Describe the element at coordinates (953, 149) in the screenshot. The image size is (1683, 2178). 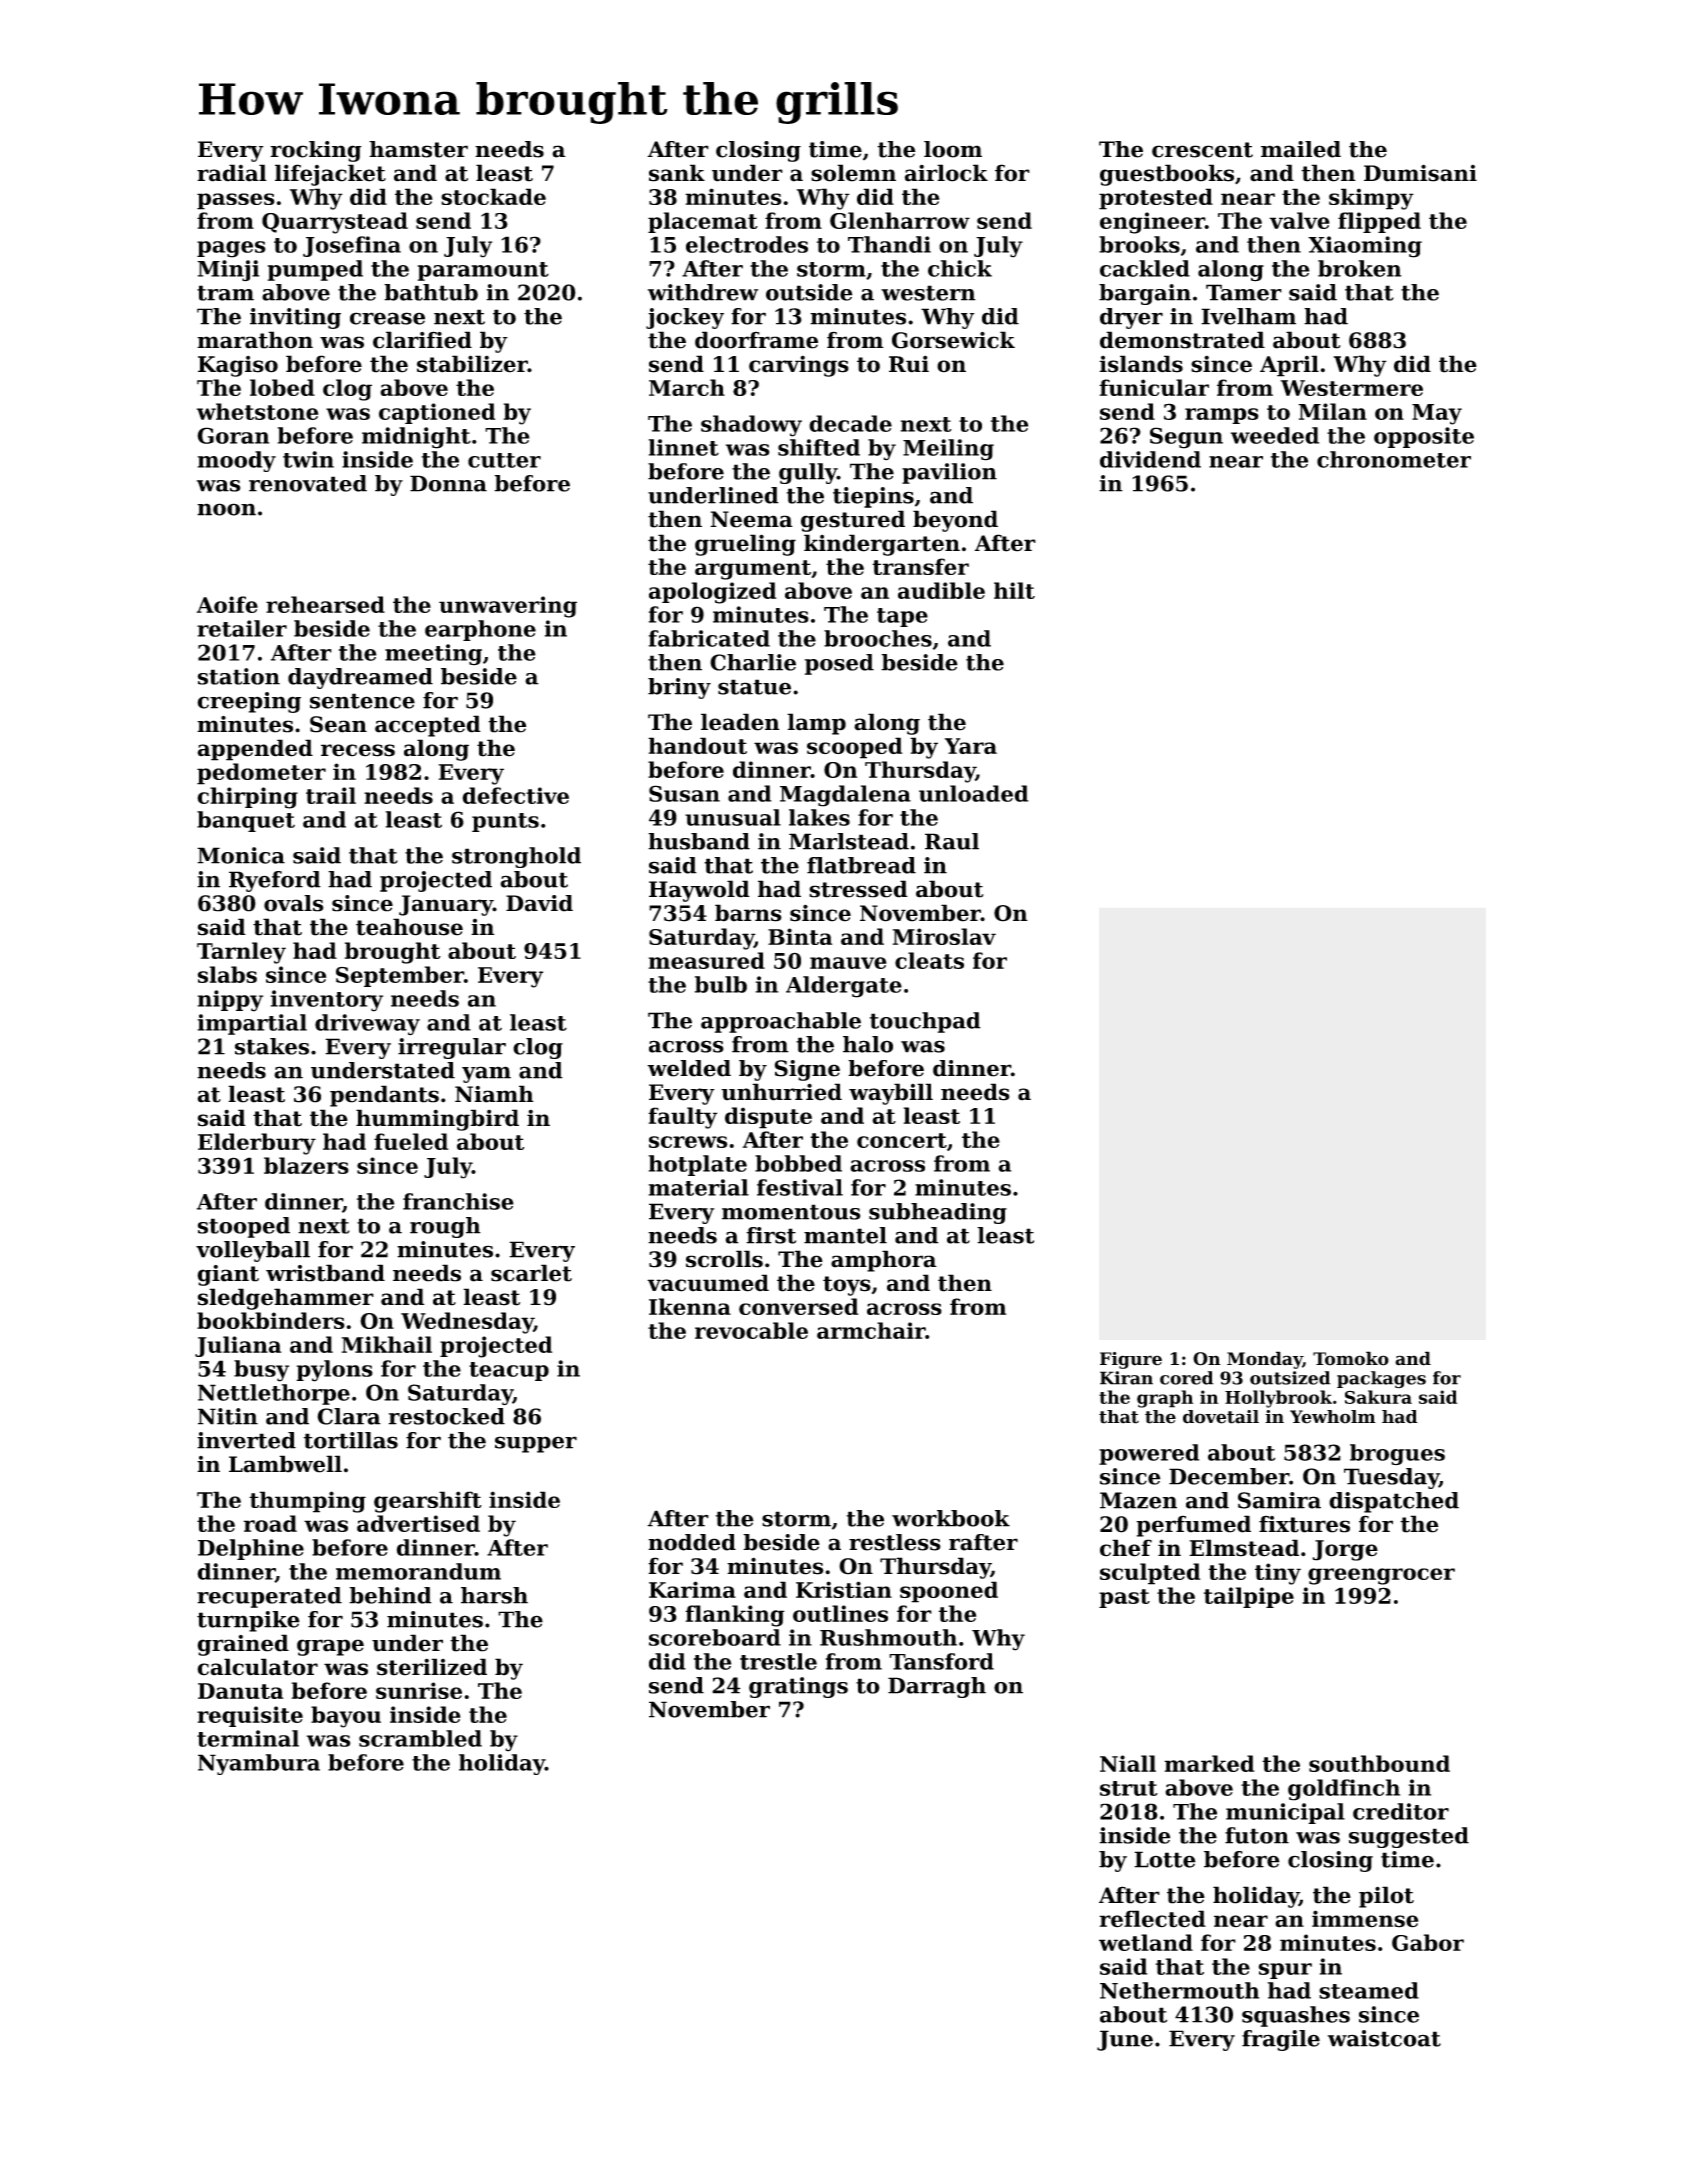
I see `loom` at that location.
